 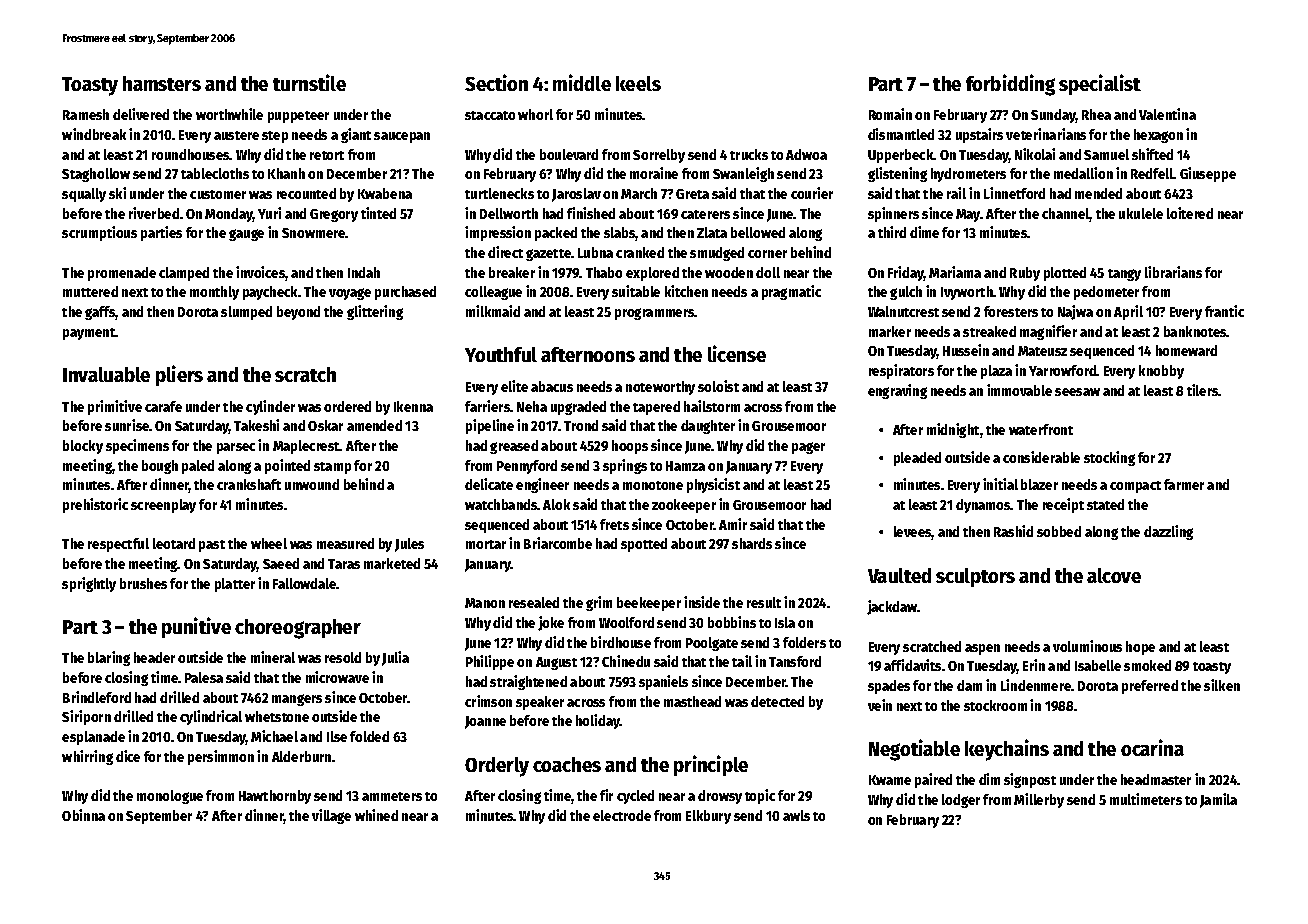 What do you see at coordinates (599, 603) in the screenshot?
I see `grim` at bounding box center [599, 603].
